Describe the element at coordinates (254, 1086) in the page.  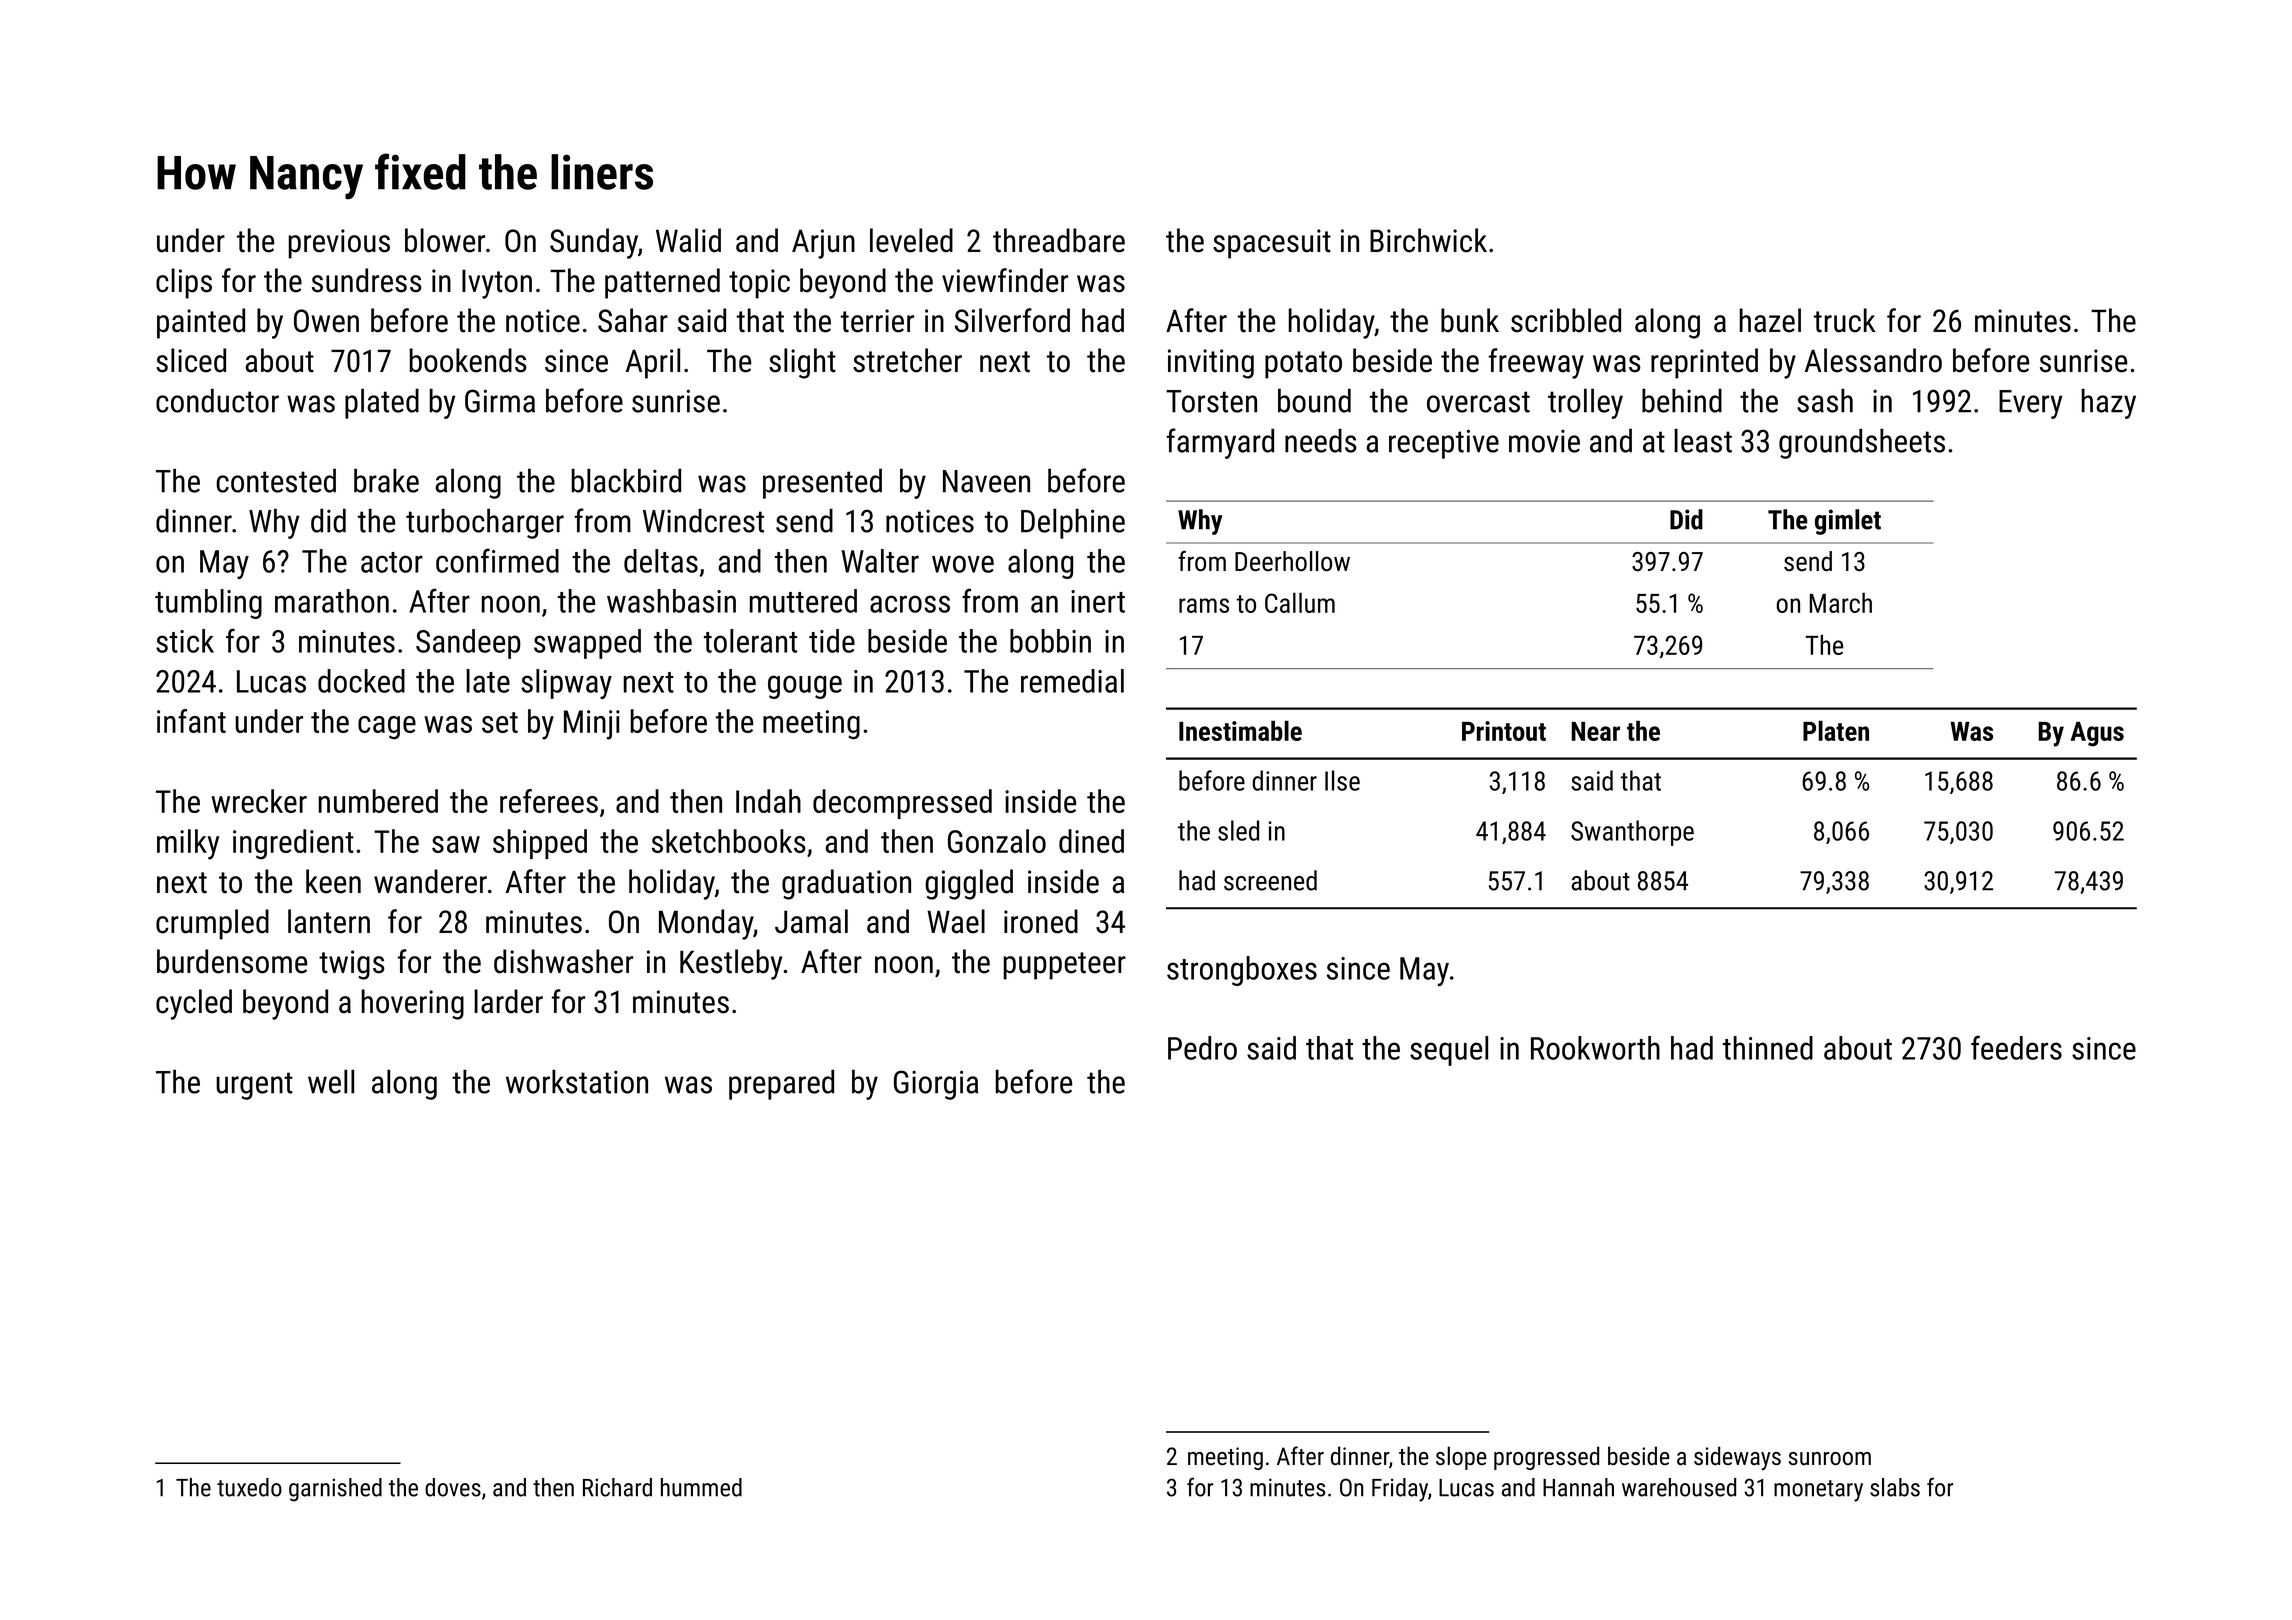
I see `urgent` at that location.
